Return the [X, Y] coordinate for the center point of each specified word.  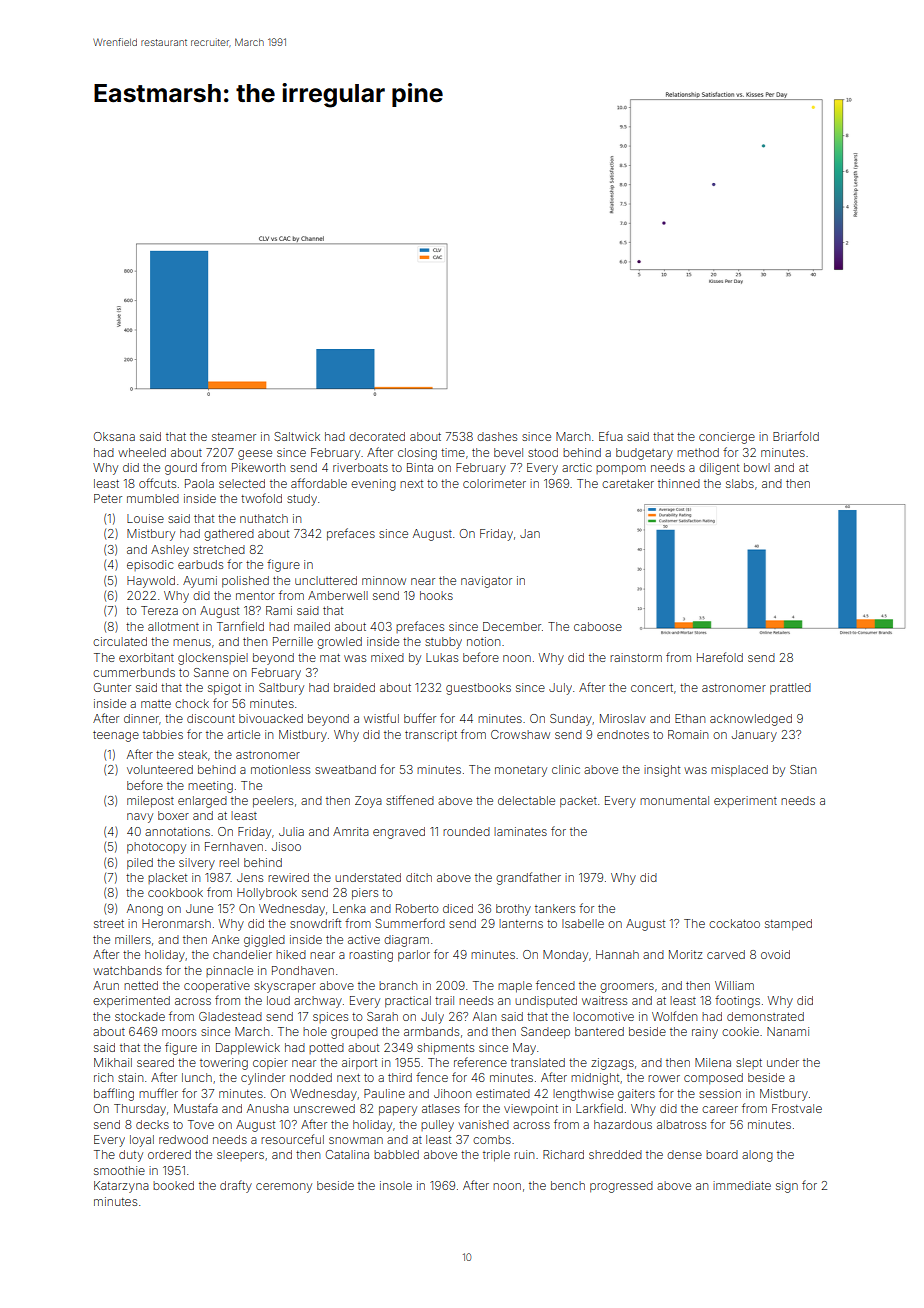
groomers [627, 988]
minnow [384, 580]
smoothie [119, 1170]
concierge [727, 438]
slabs [740, 483]
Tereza [159, 610]
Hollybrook [267, 894]
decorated [377, 436]
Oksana [114, 436]
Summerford [410, 923]
